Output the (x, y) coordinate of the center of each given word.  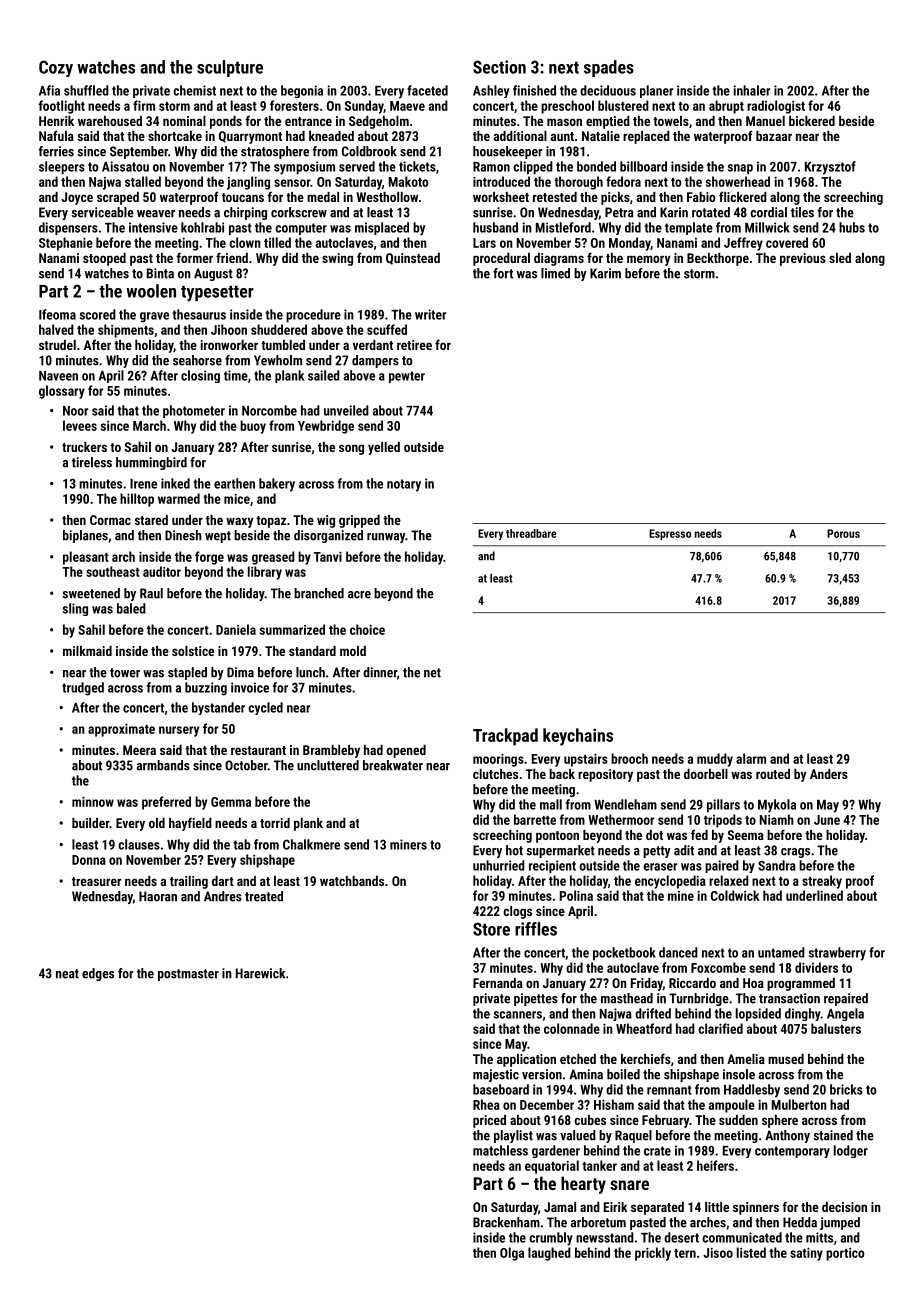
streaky (822, 882)
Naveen (58, 376)
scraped (118, 198)
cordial (768, 212)
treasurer (96, 881)
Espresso (670, 534)
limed (555, 273)
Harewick (260, 973)
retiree (414, 345)
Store (491, 929)
